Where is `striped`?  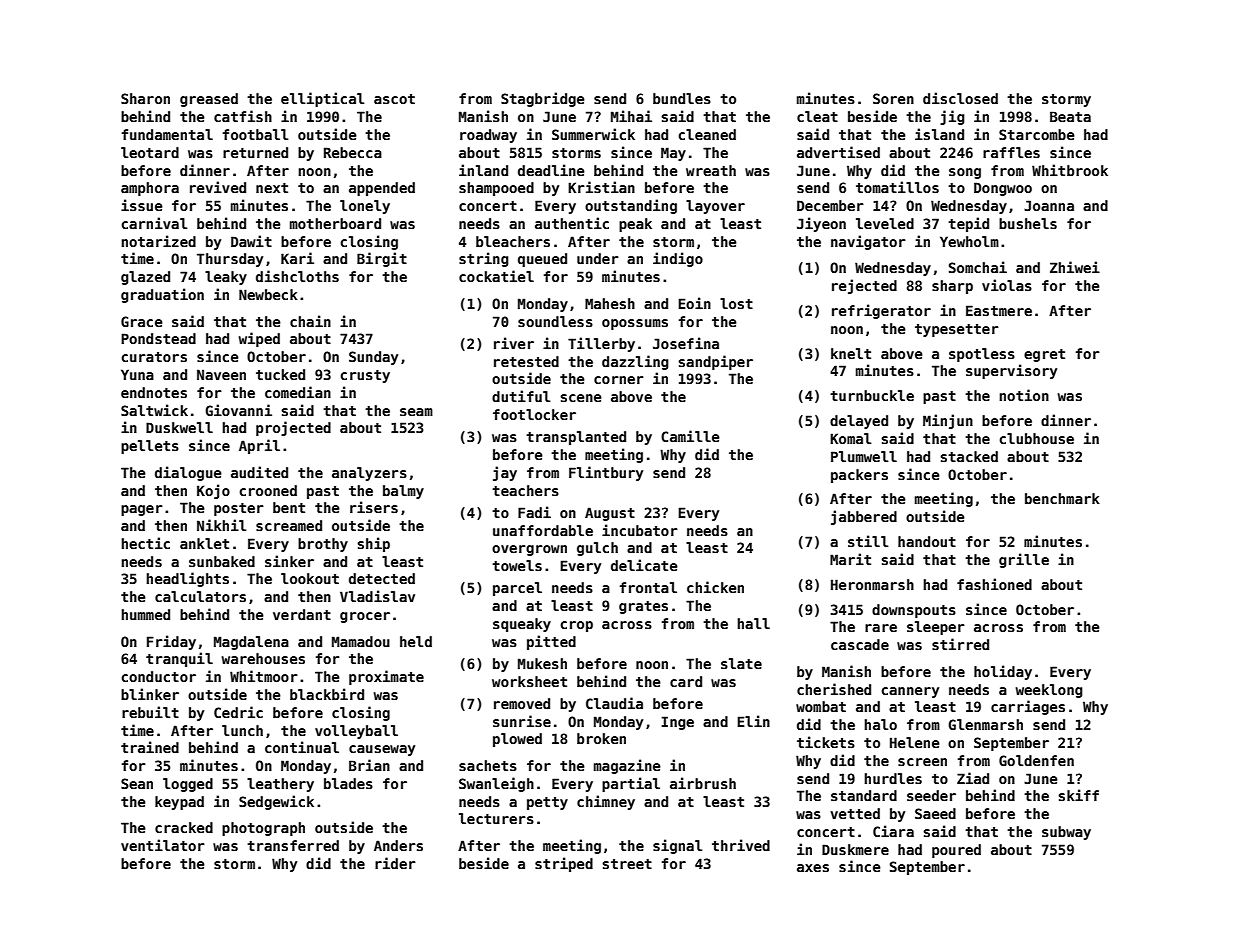 striped is located at coordinates (564, 864).
